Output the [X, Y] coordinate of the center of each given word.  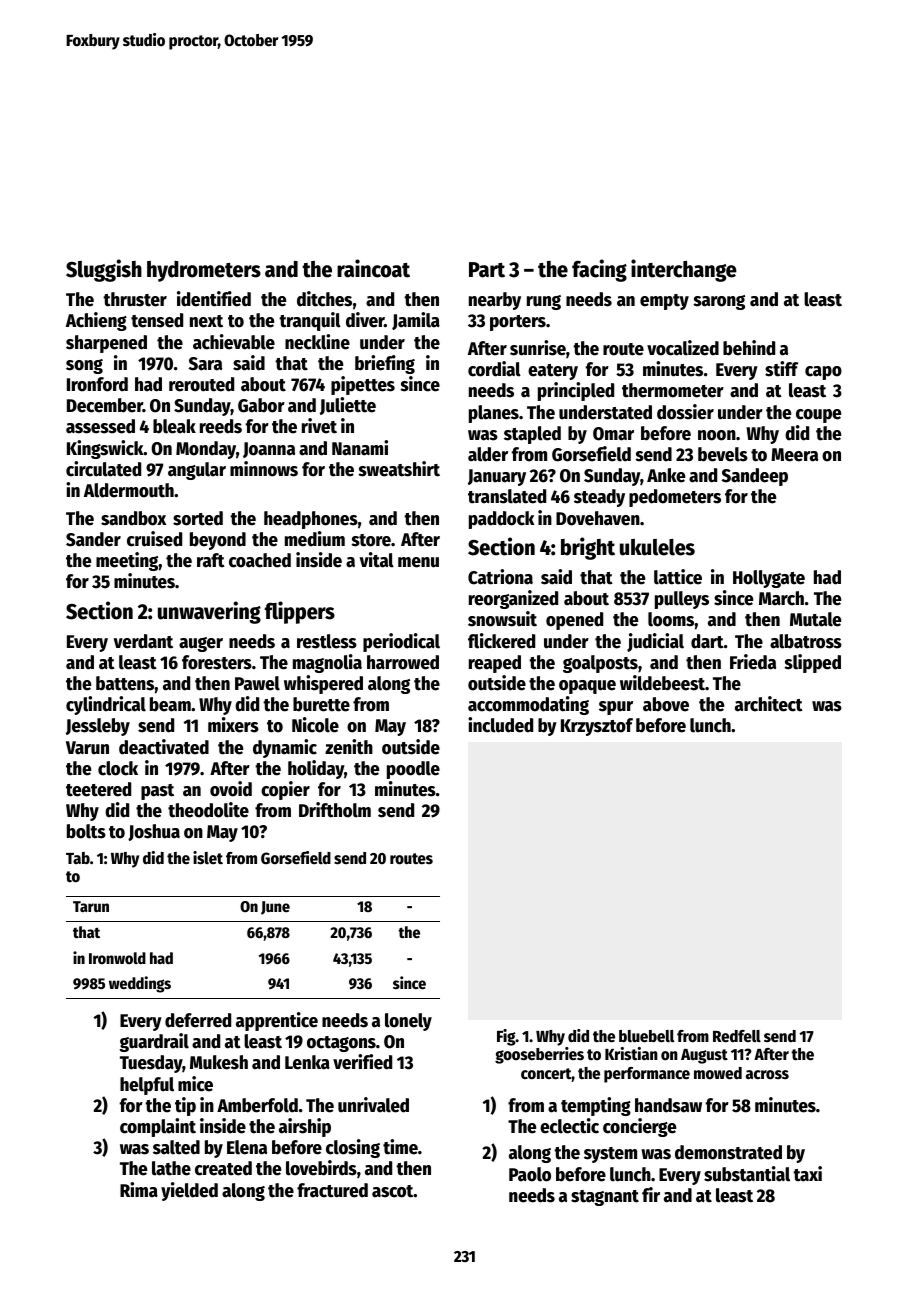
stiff [781, 369]
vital [377, 560]
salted [176, 1147]
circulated [103, 469]
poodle [413, 770]
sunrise [538, 348]
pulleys [682, 600]
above [666, 704]
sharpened [106, 344]
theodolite [208, 810]
